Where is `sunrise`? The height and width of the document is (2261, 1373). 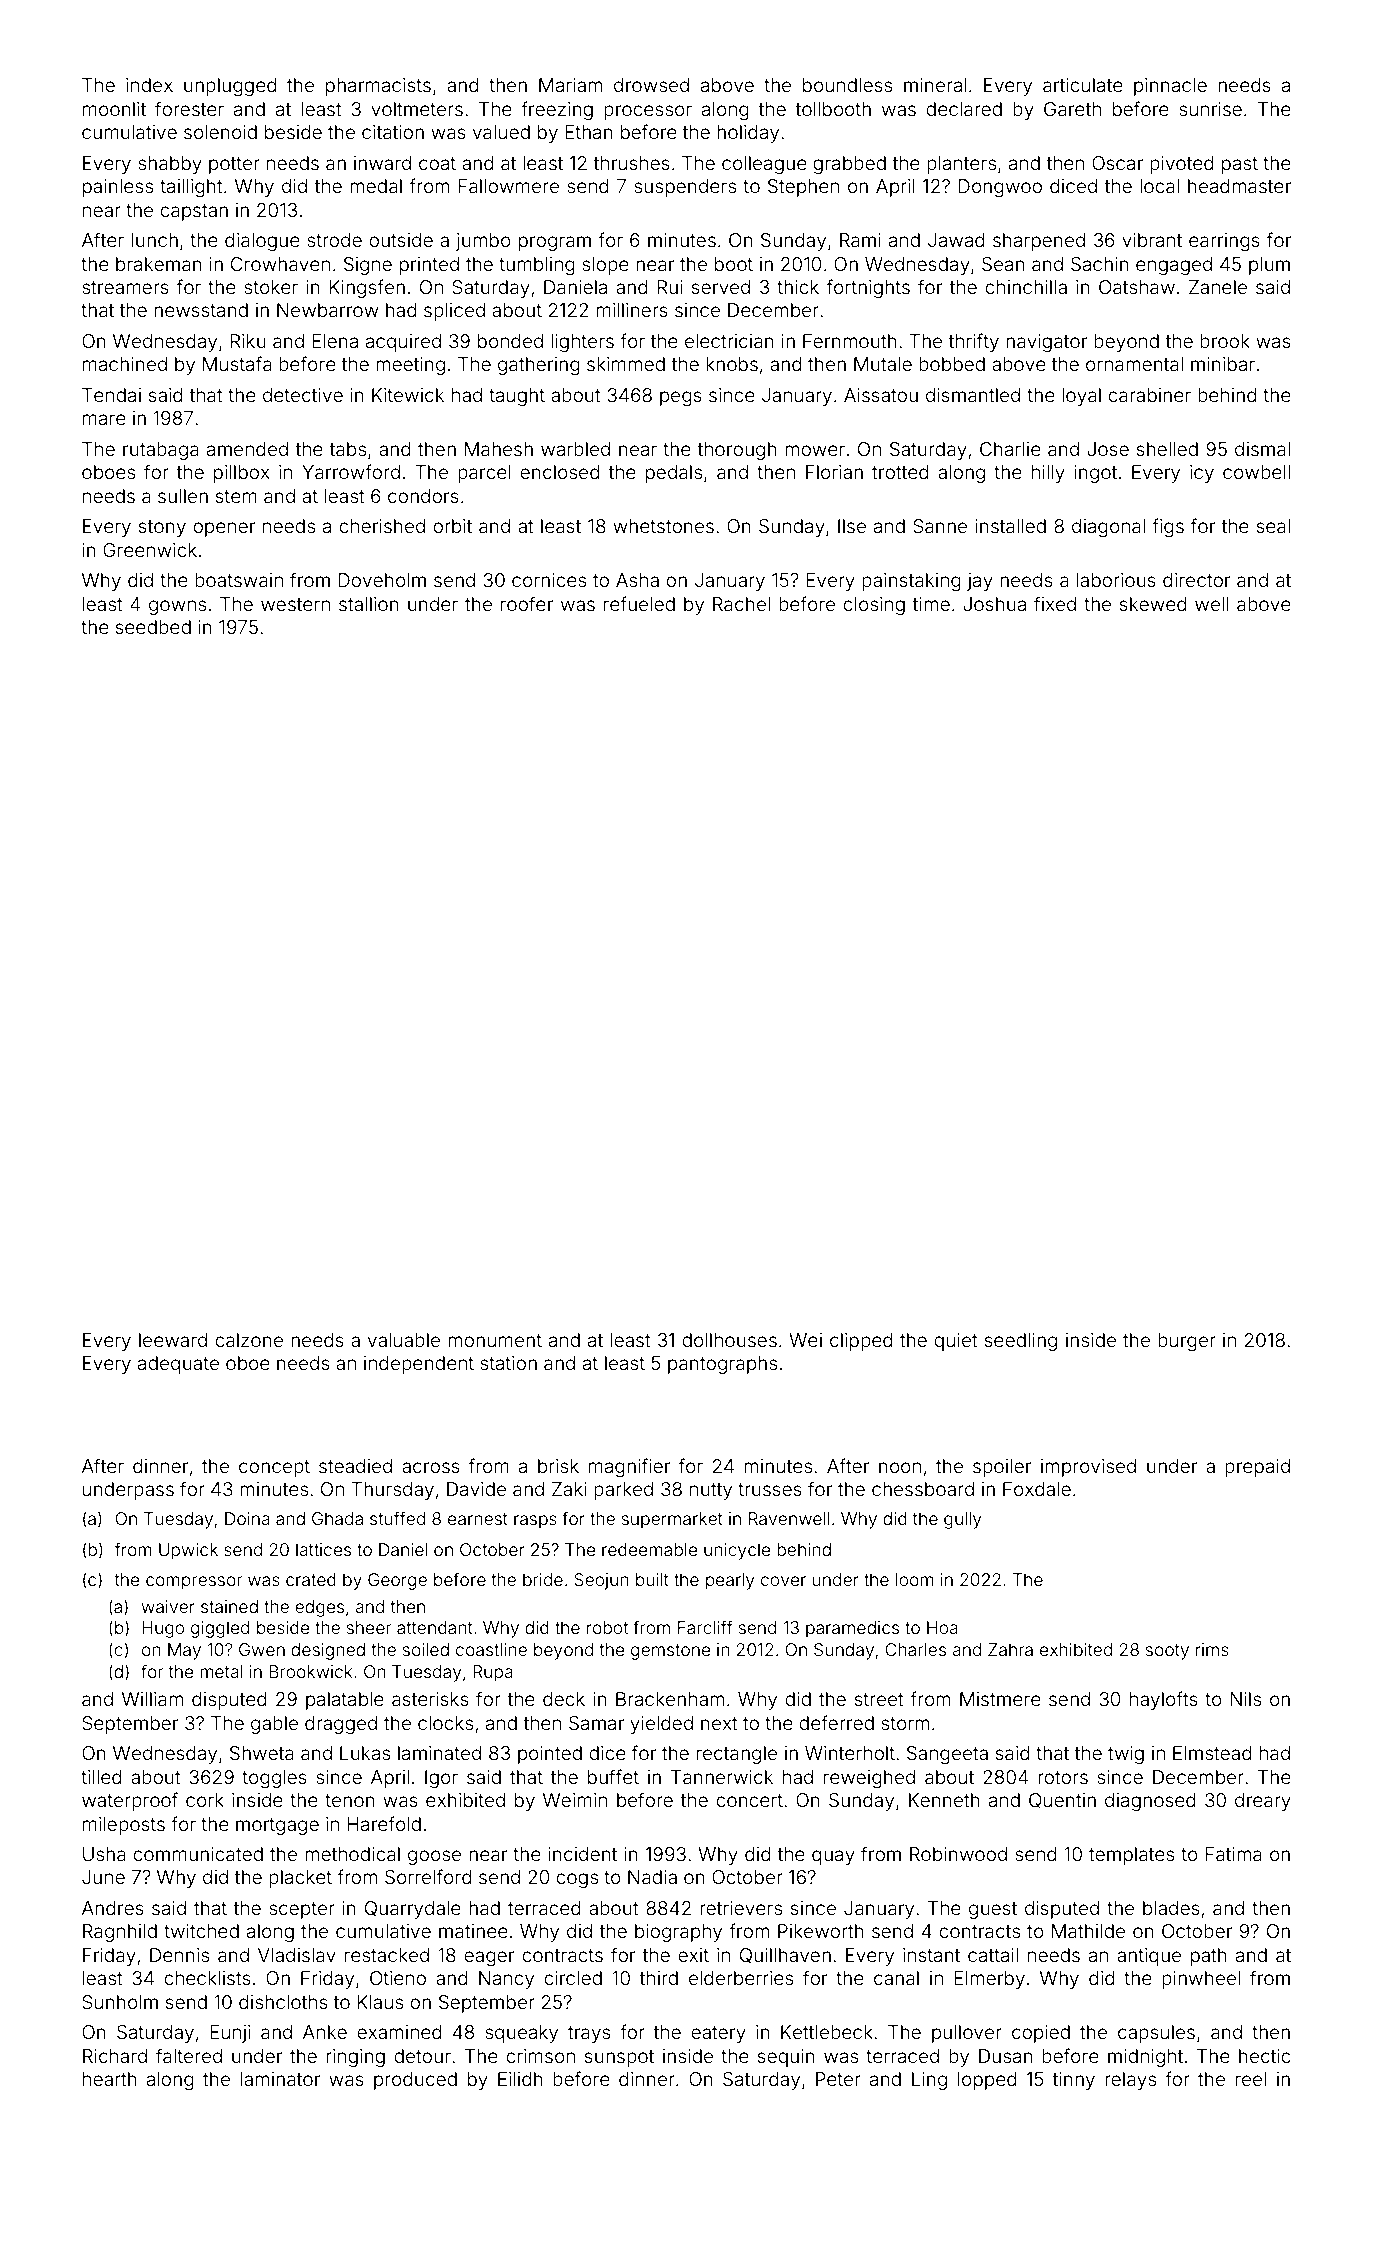
sunrise is located at coordinates (1210, 109).
